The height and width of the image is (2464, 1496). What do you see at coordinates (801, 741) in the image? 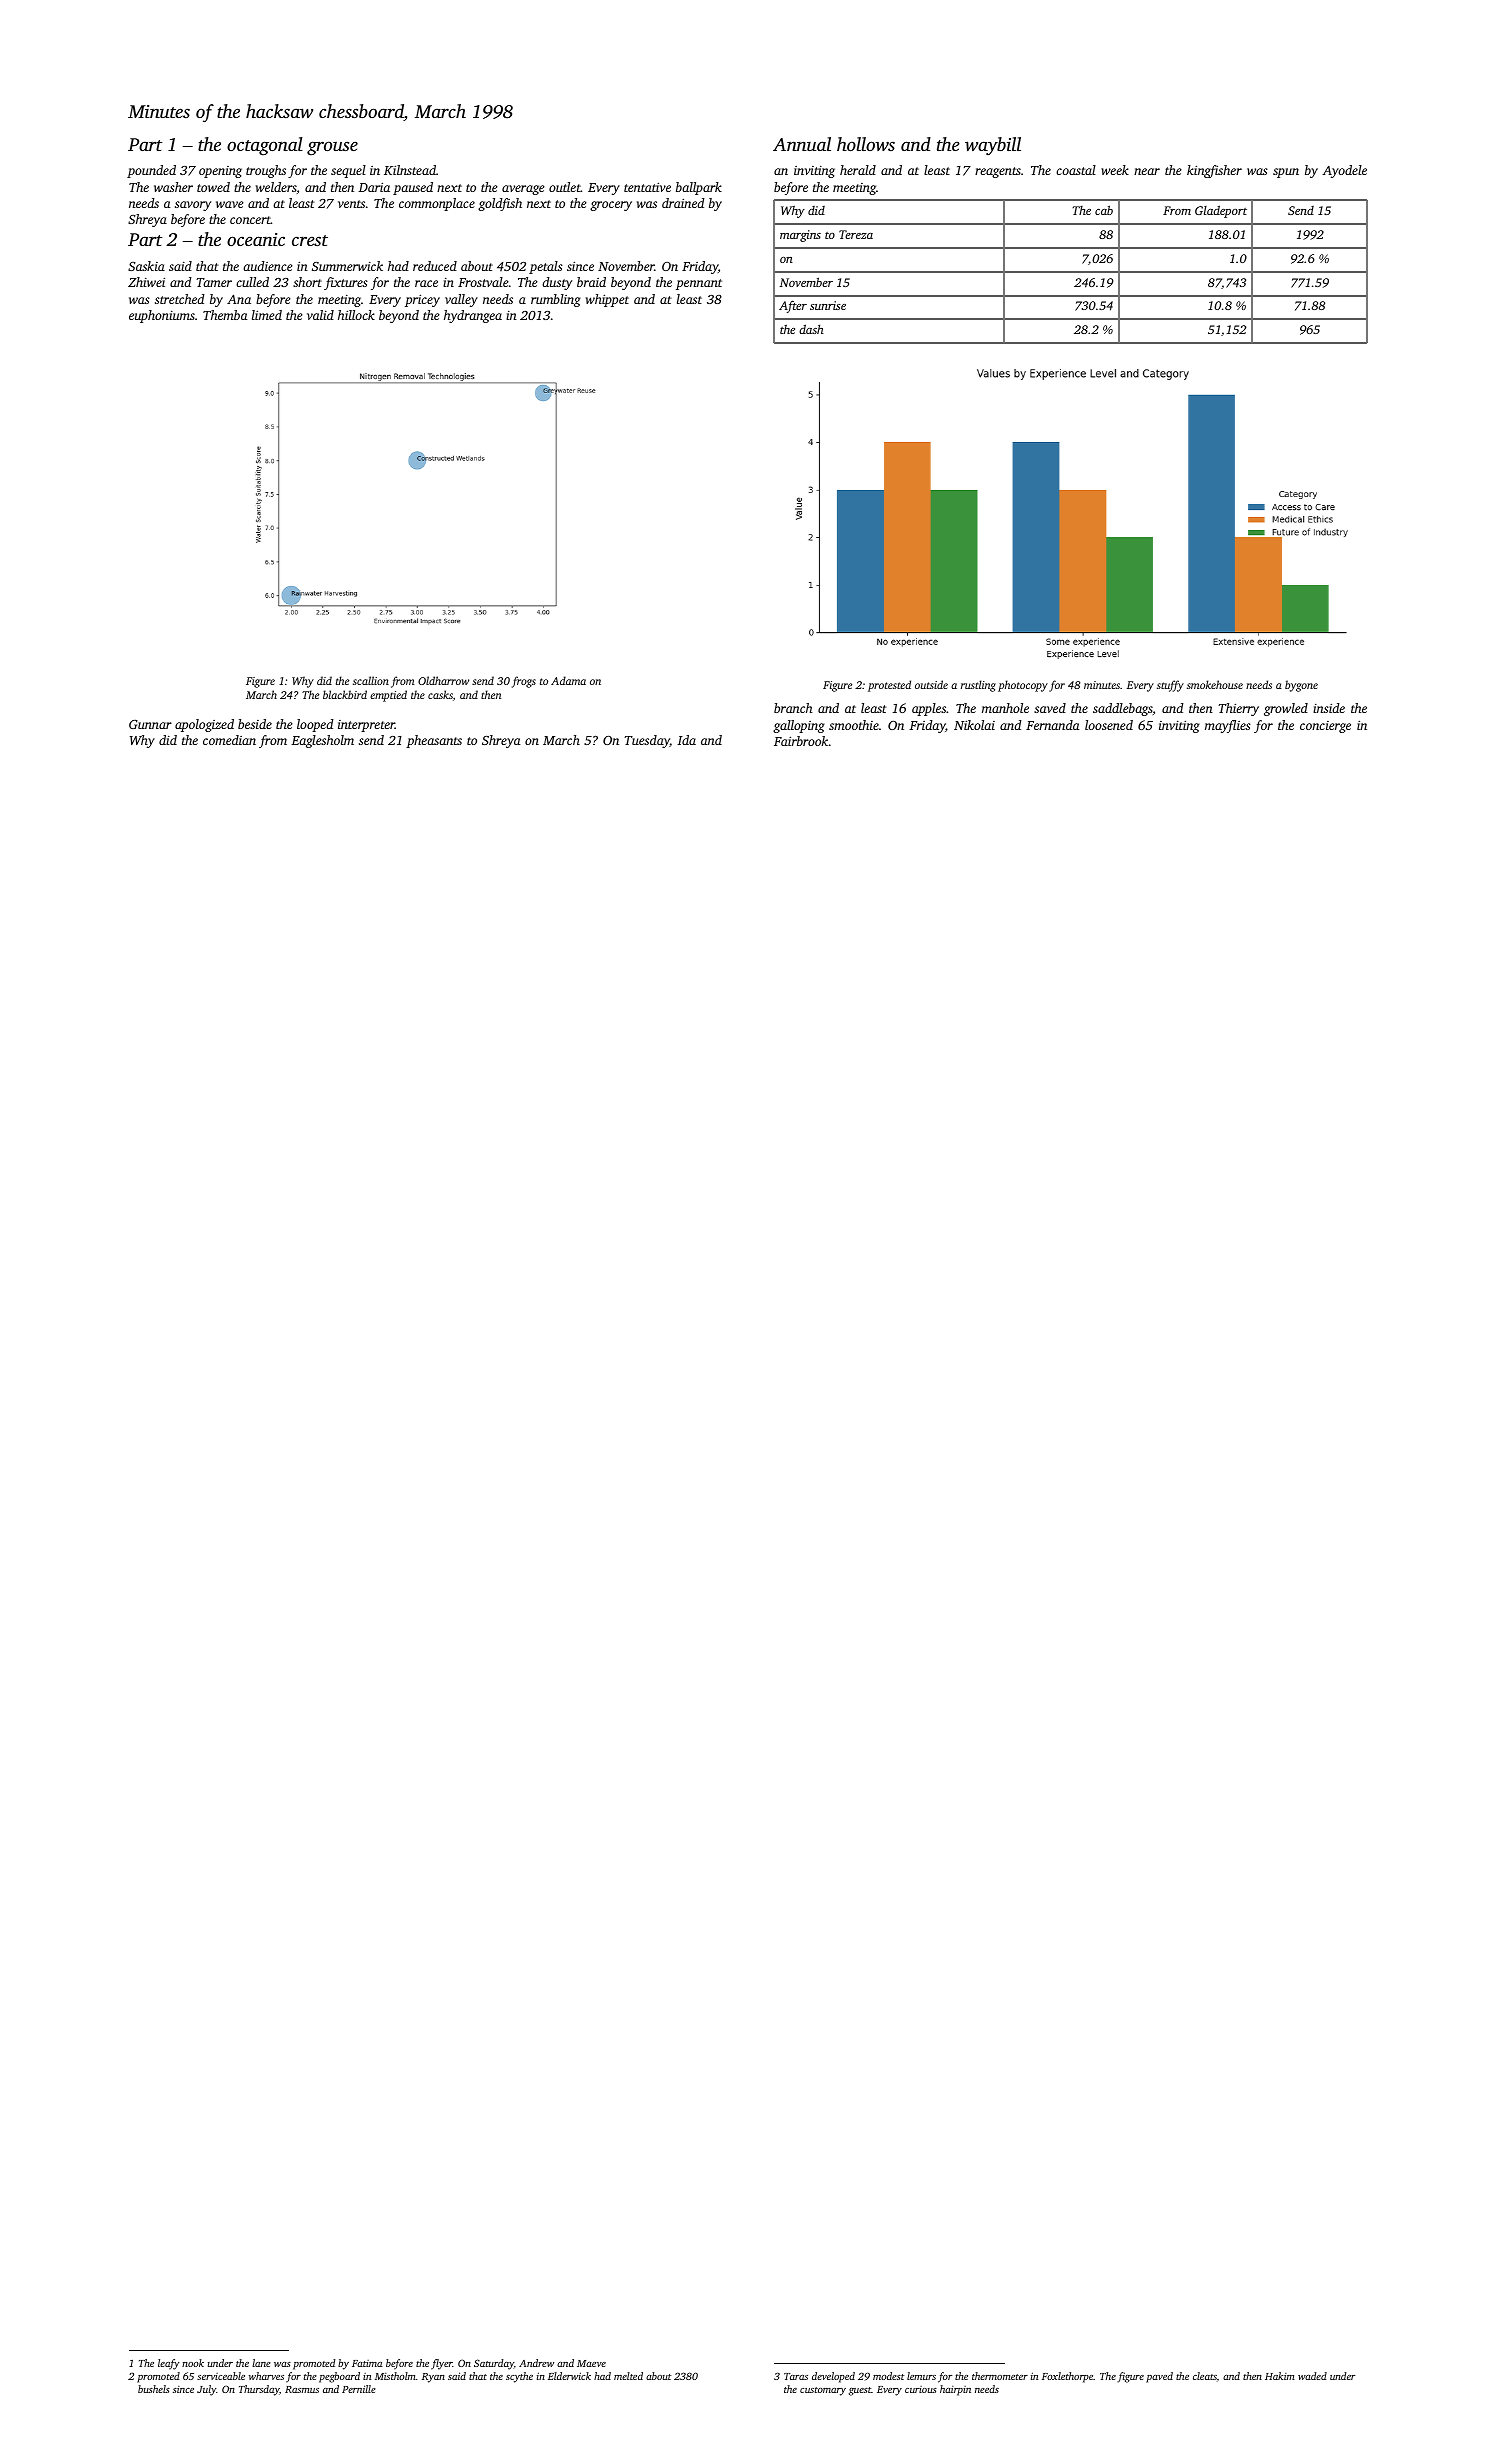
I see `Fairbrook` at bounding box center [801, 741].
